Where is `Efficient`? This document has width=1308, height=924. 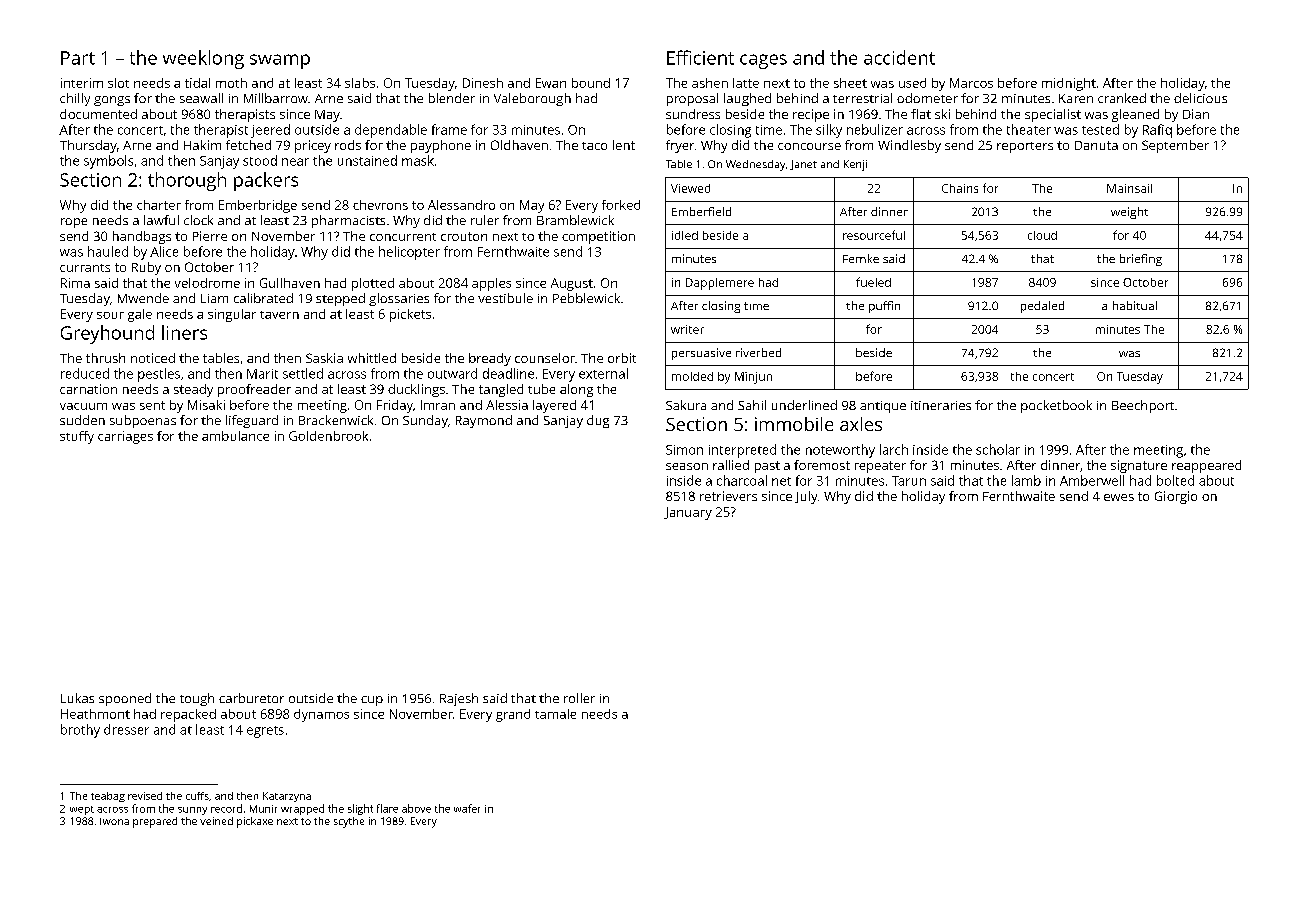 Efficient is located at coordinates (700, 57).
